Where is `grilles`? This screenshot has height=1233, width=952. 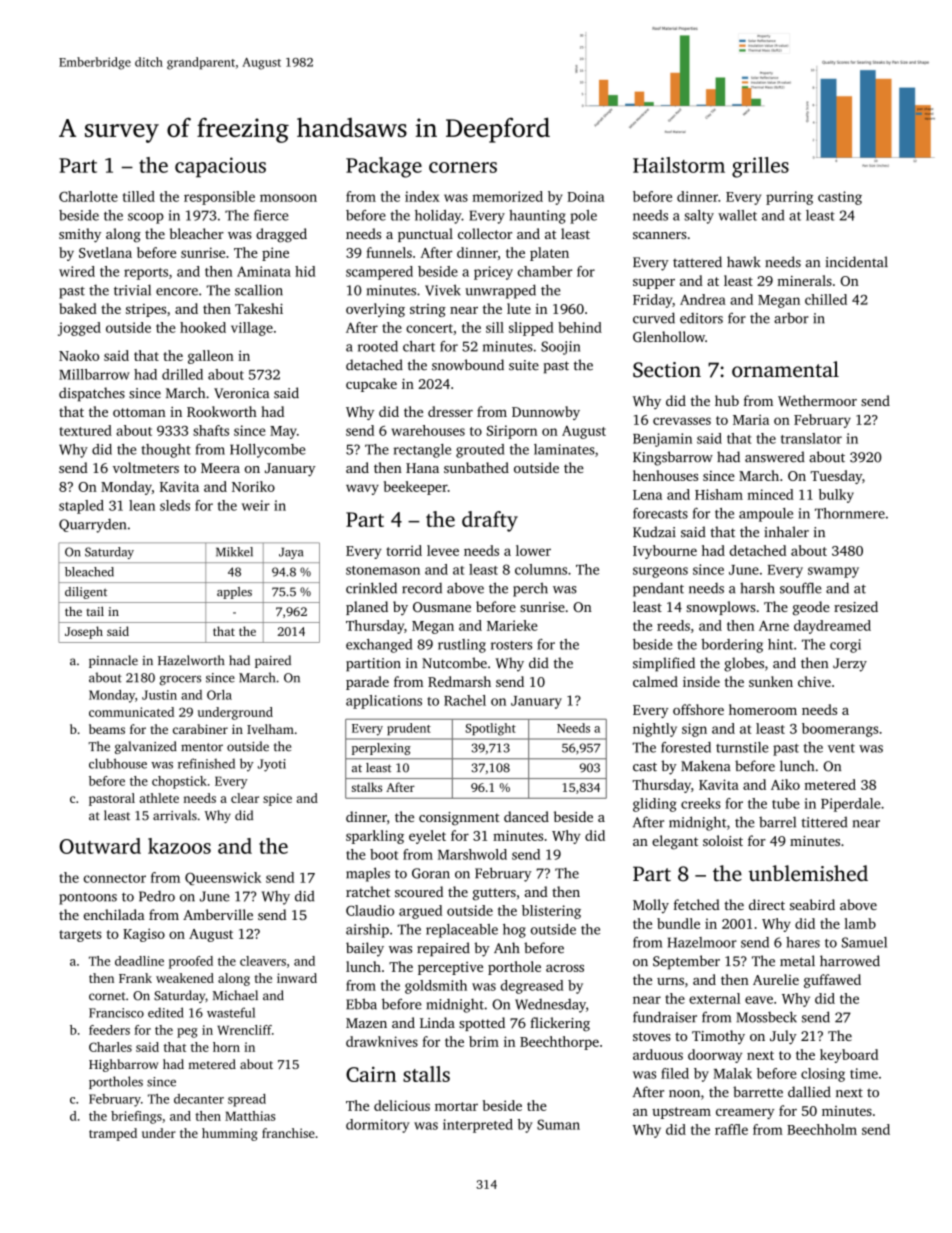
grilles is located at coordinates (760, 167).
